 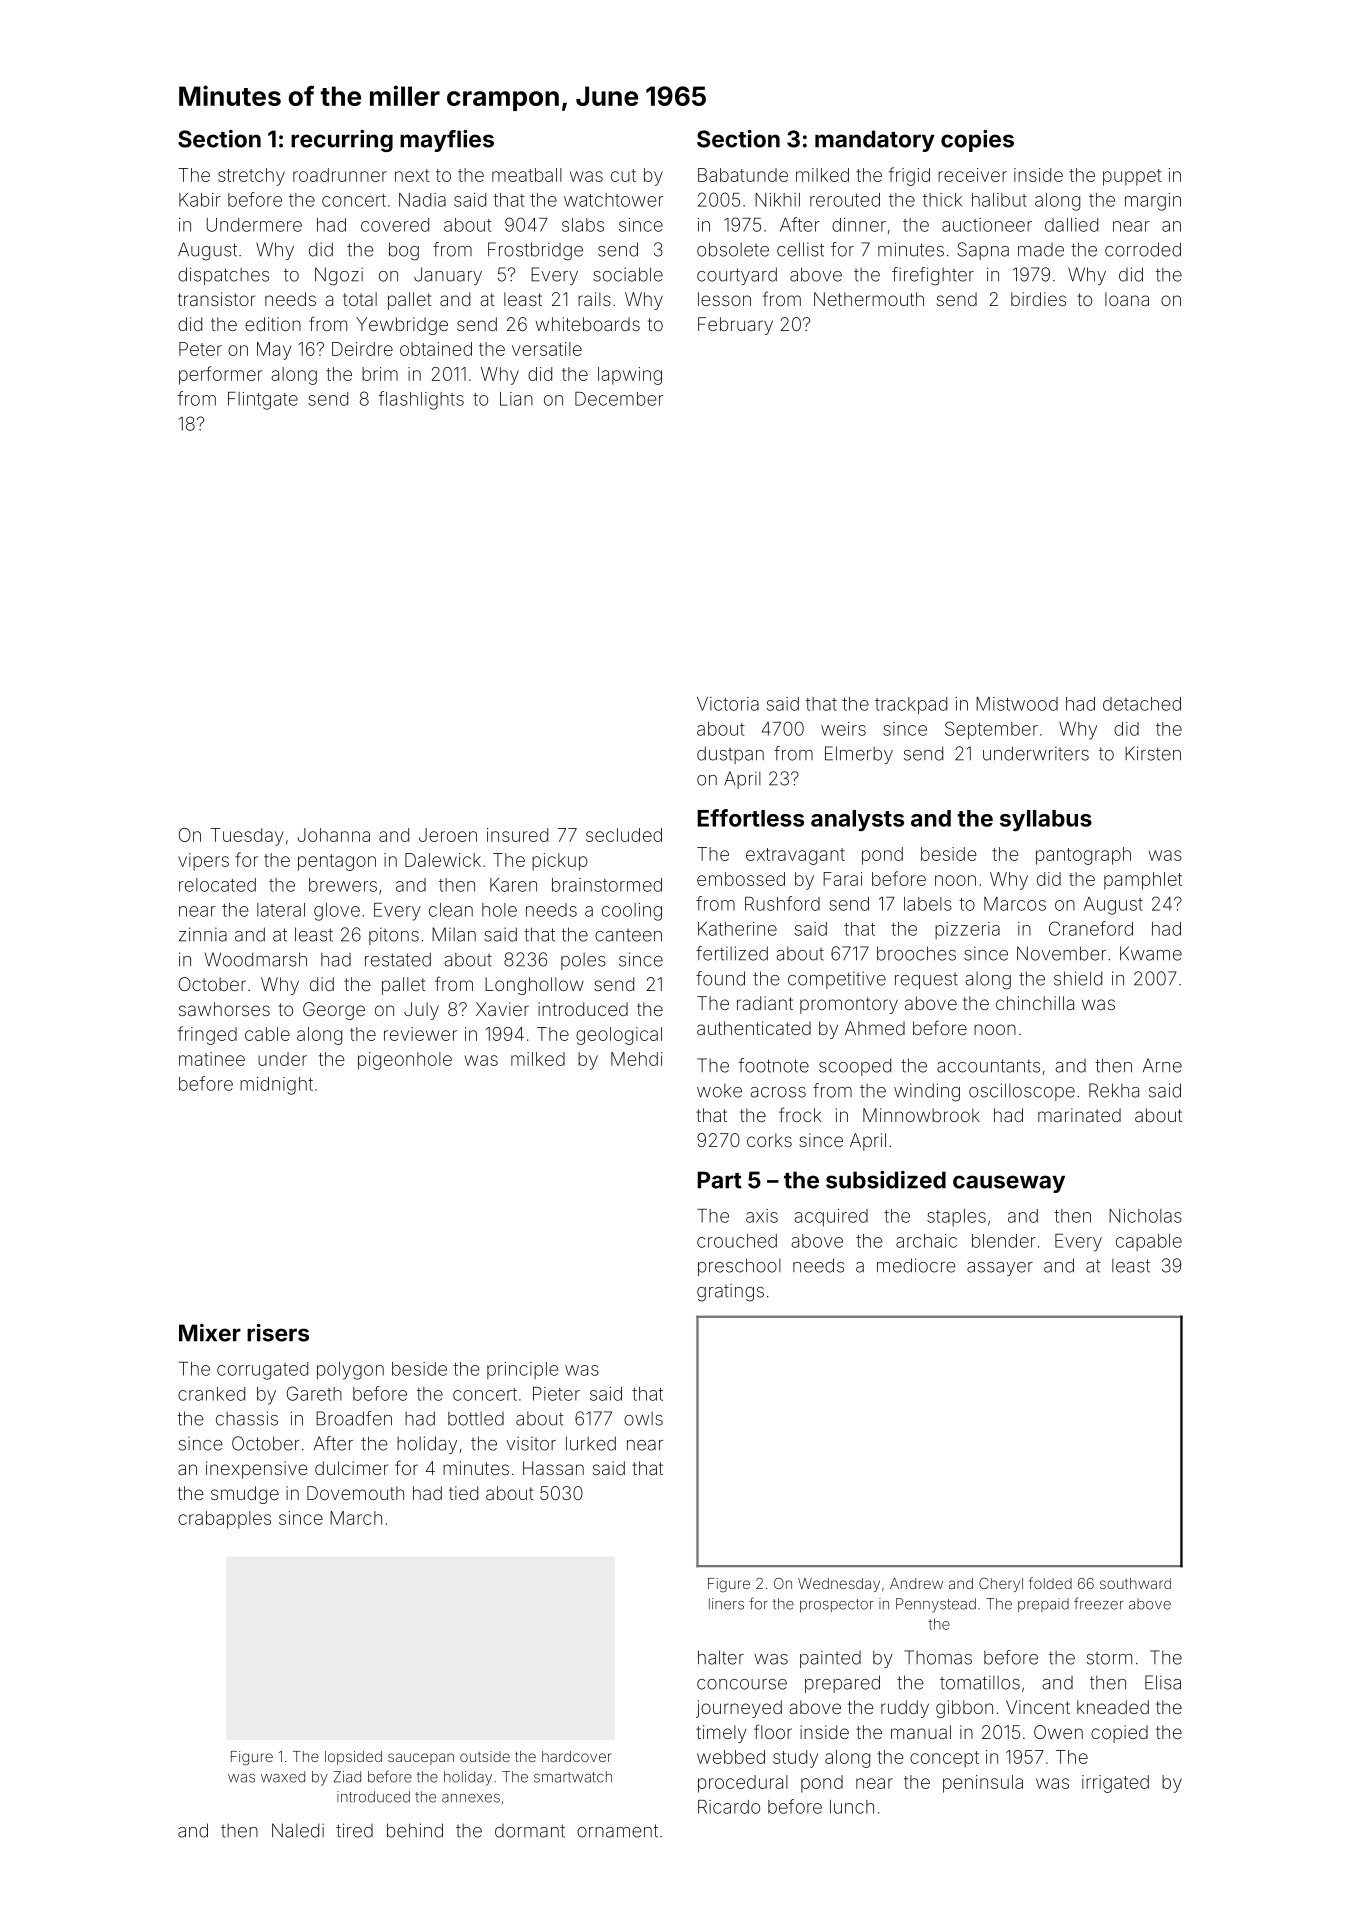 What do you see at coordinates (339, 276) in the image?
I see `Ngozi` at bounding box center [339, 276].
